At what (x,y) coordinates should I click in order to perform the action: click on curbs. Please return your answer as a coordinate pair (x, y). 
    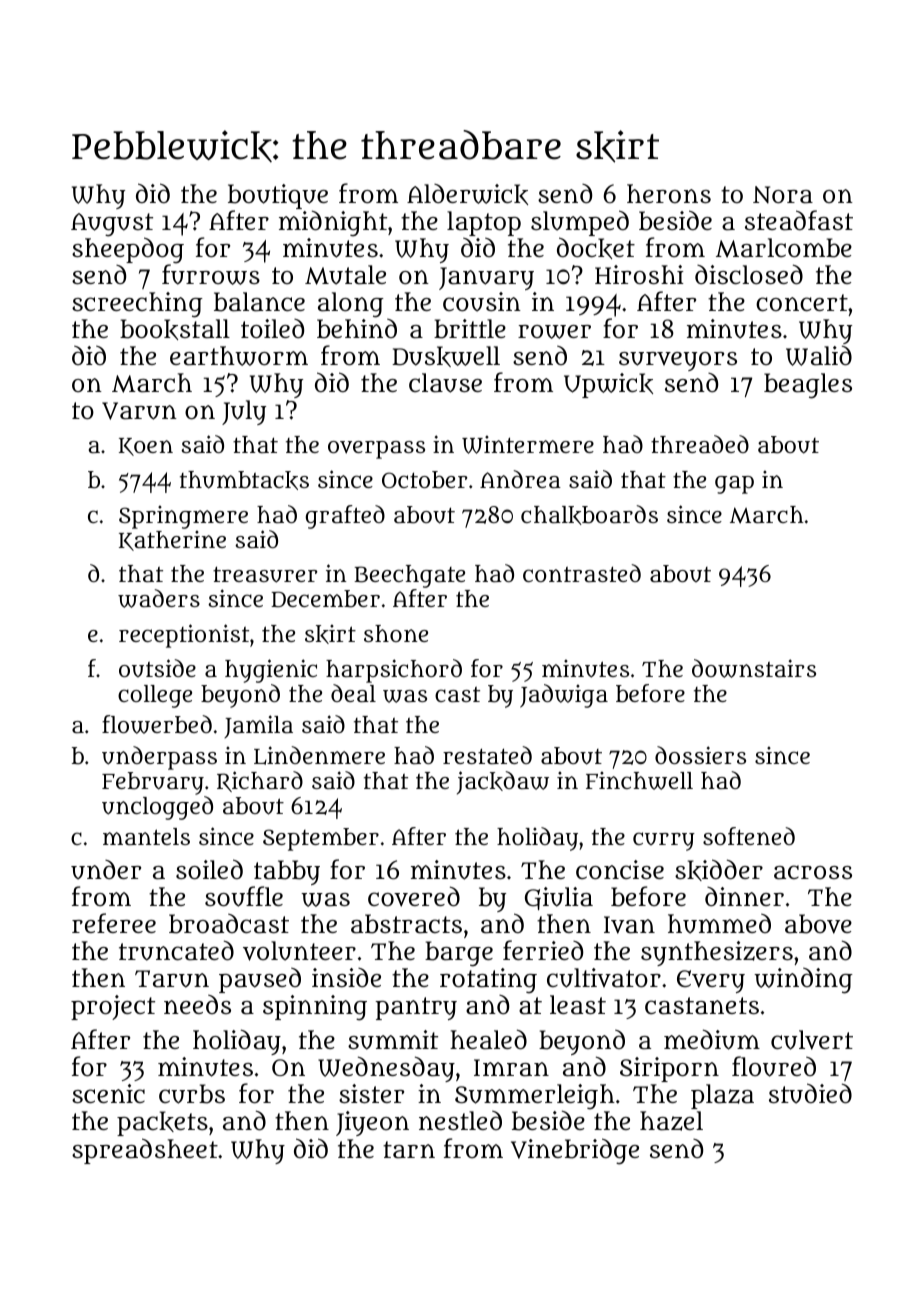
    Looking at the image, I should click on (192, 1094).
